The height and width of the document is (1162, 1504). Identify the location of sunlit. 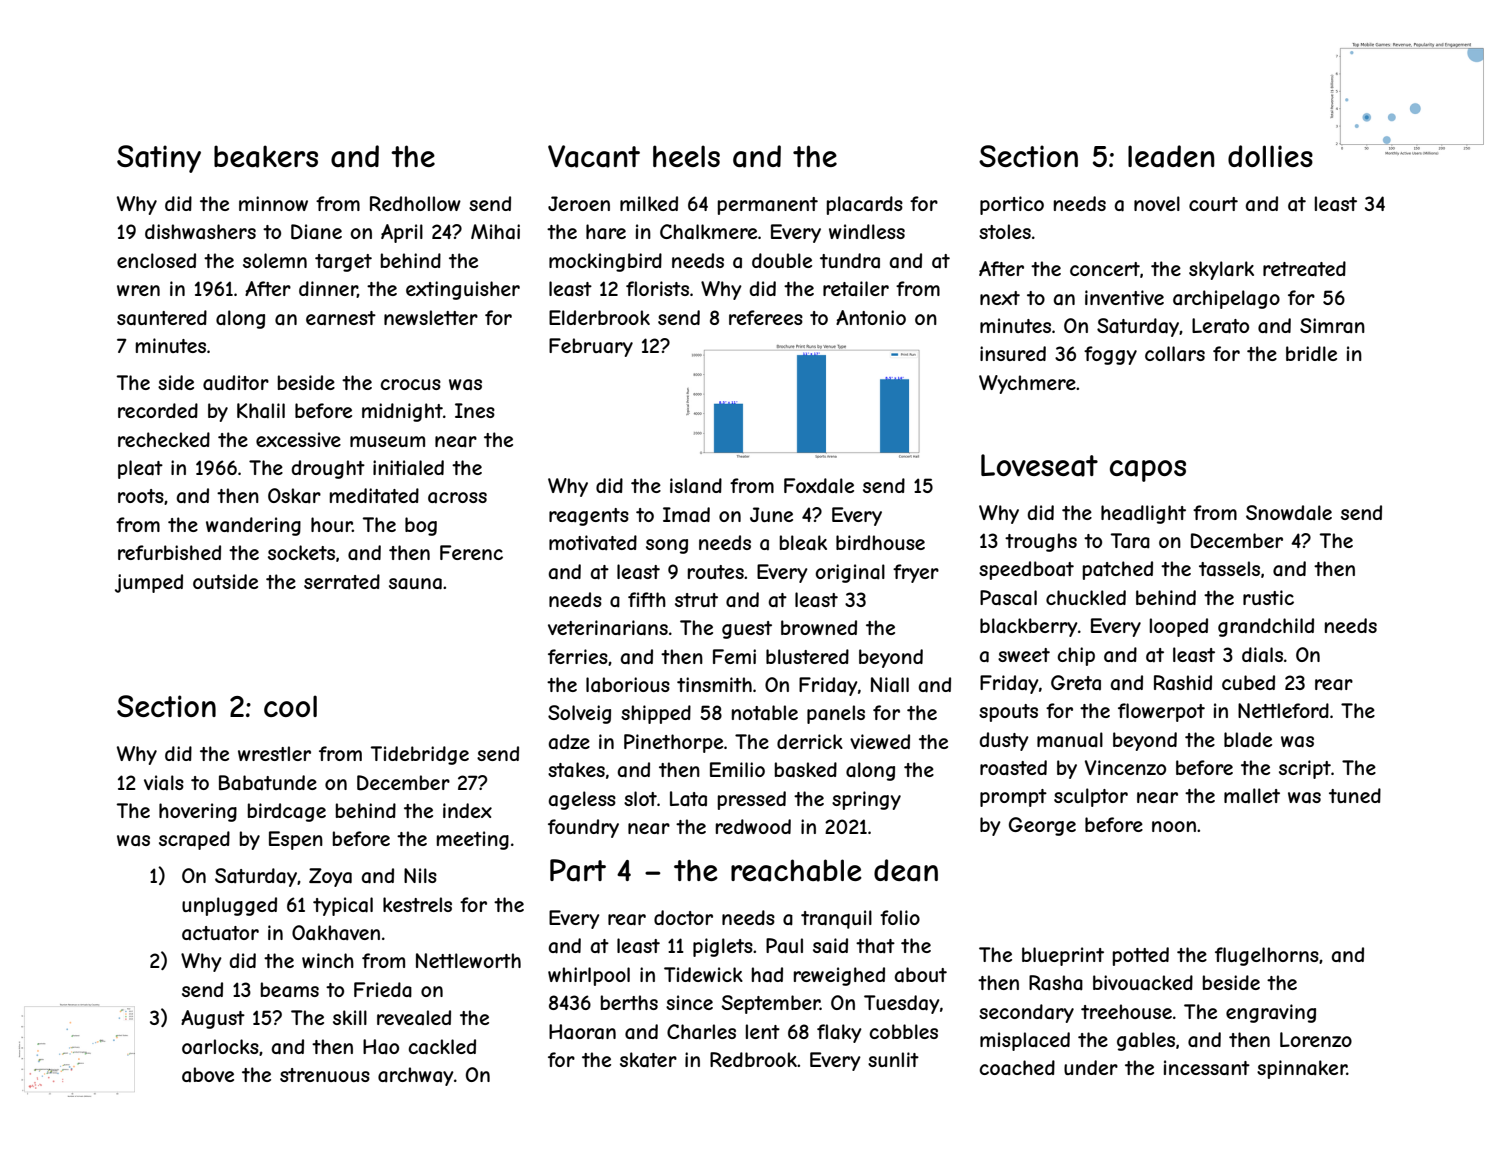
(893, 1059).
